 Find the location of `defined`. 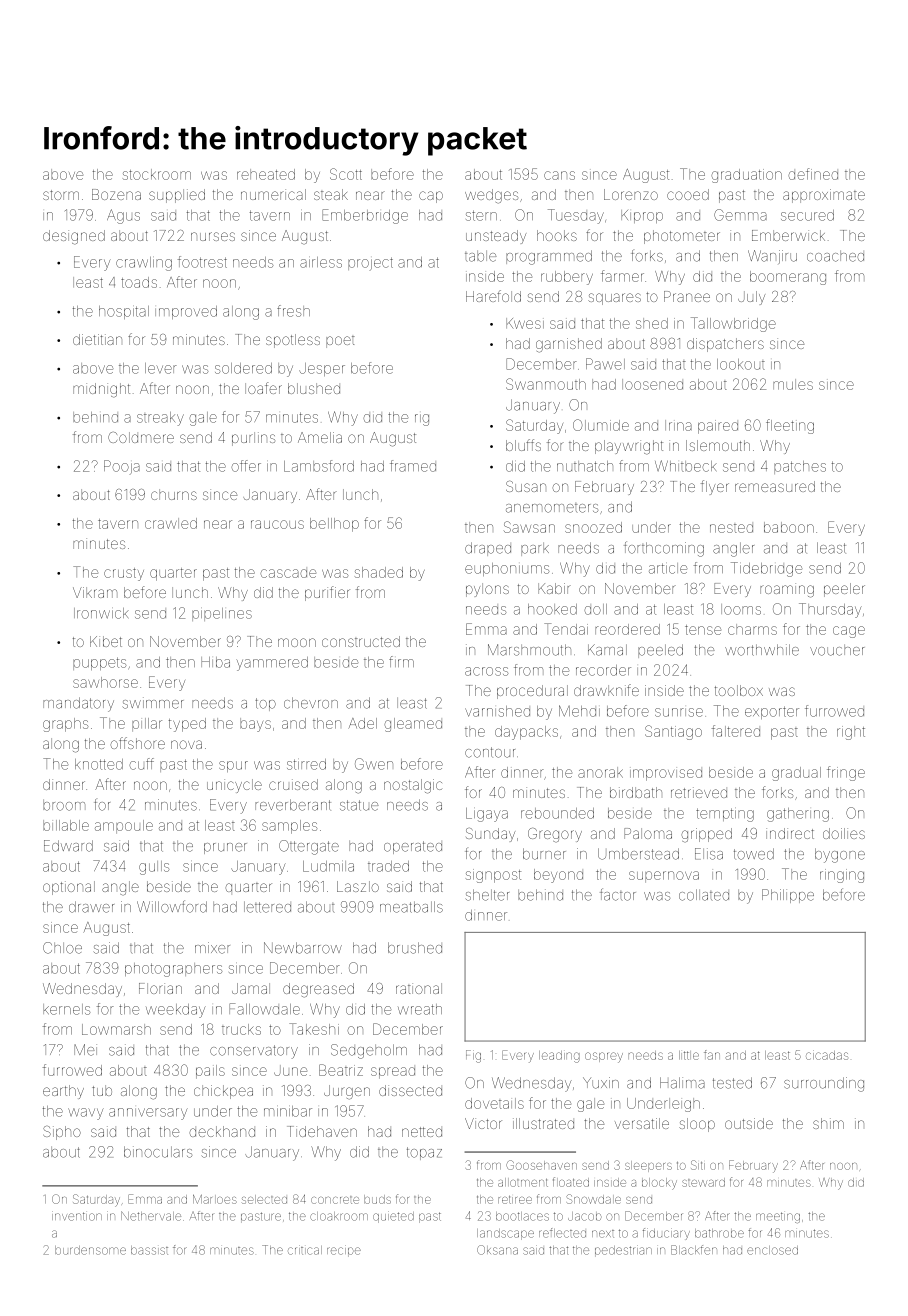

defined is located at coordinates (813, 174).
